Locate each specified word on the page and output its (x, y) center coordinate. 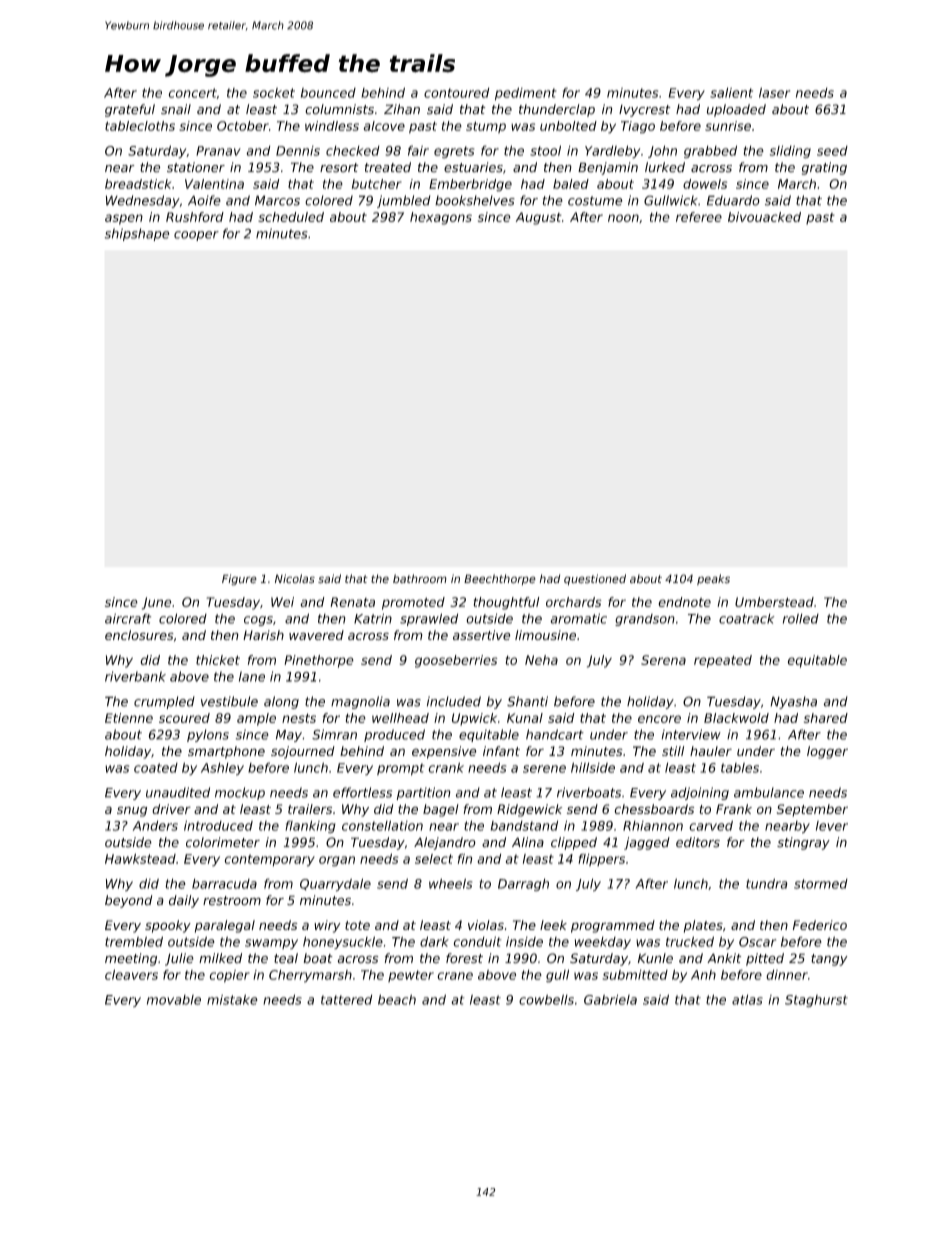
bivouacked (764, 217)
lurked (665, 167)
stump (486, 127)
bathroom (420, 579)
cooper (196, 236)
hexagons (441, 218)
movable (174, 1000)
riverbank (135, 676)
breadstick (138, 184)
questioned (595, 579)
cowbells (546, 999)
